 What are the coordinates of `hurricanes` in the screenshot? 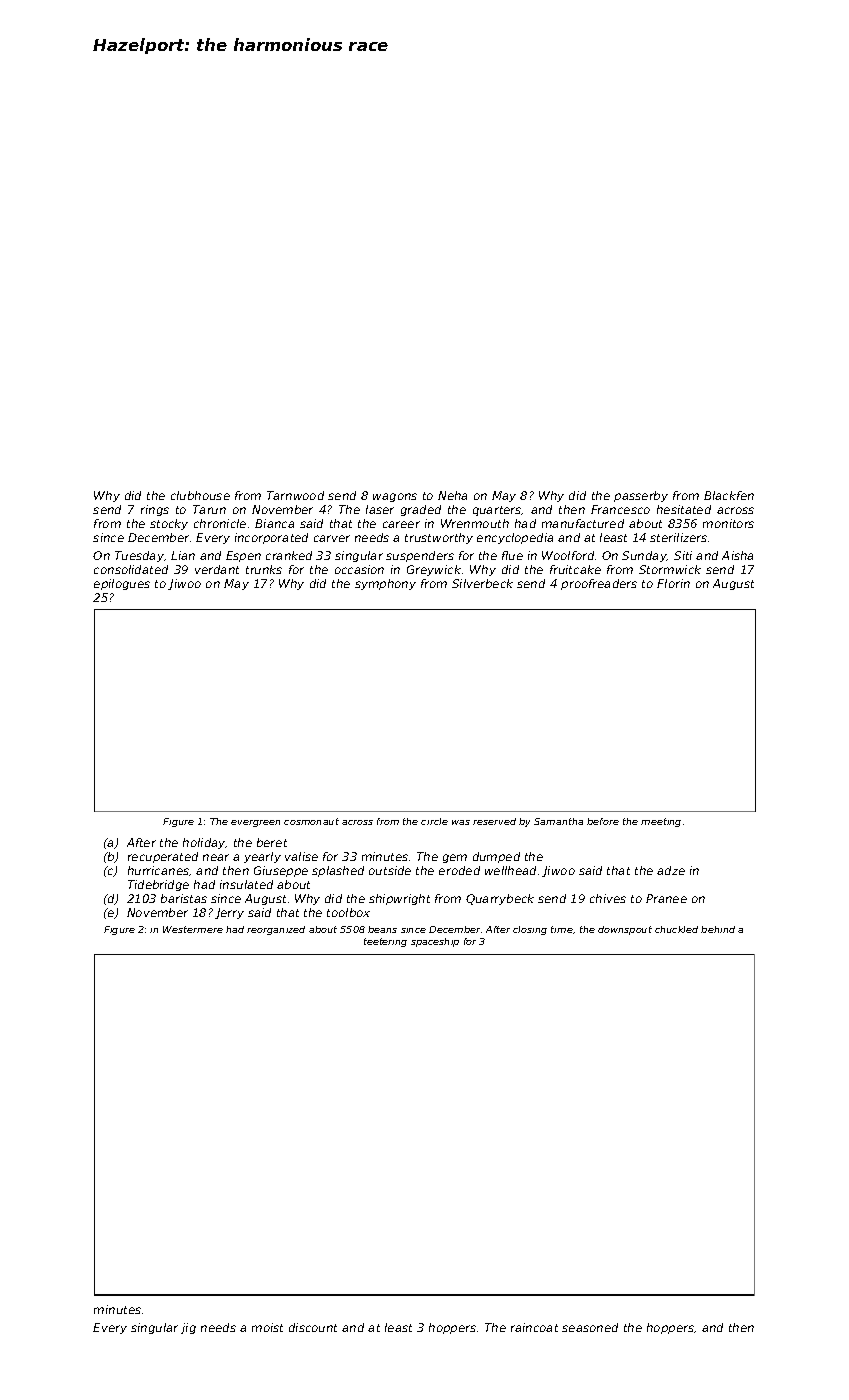 It's located at (158, 870).
